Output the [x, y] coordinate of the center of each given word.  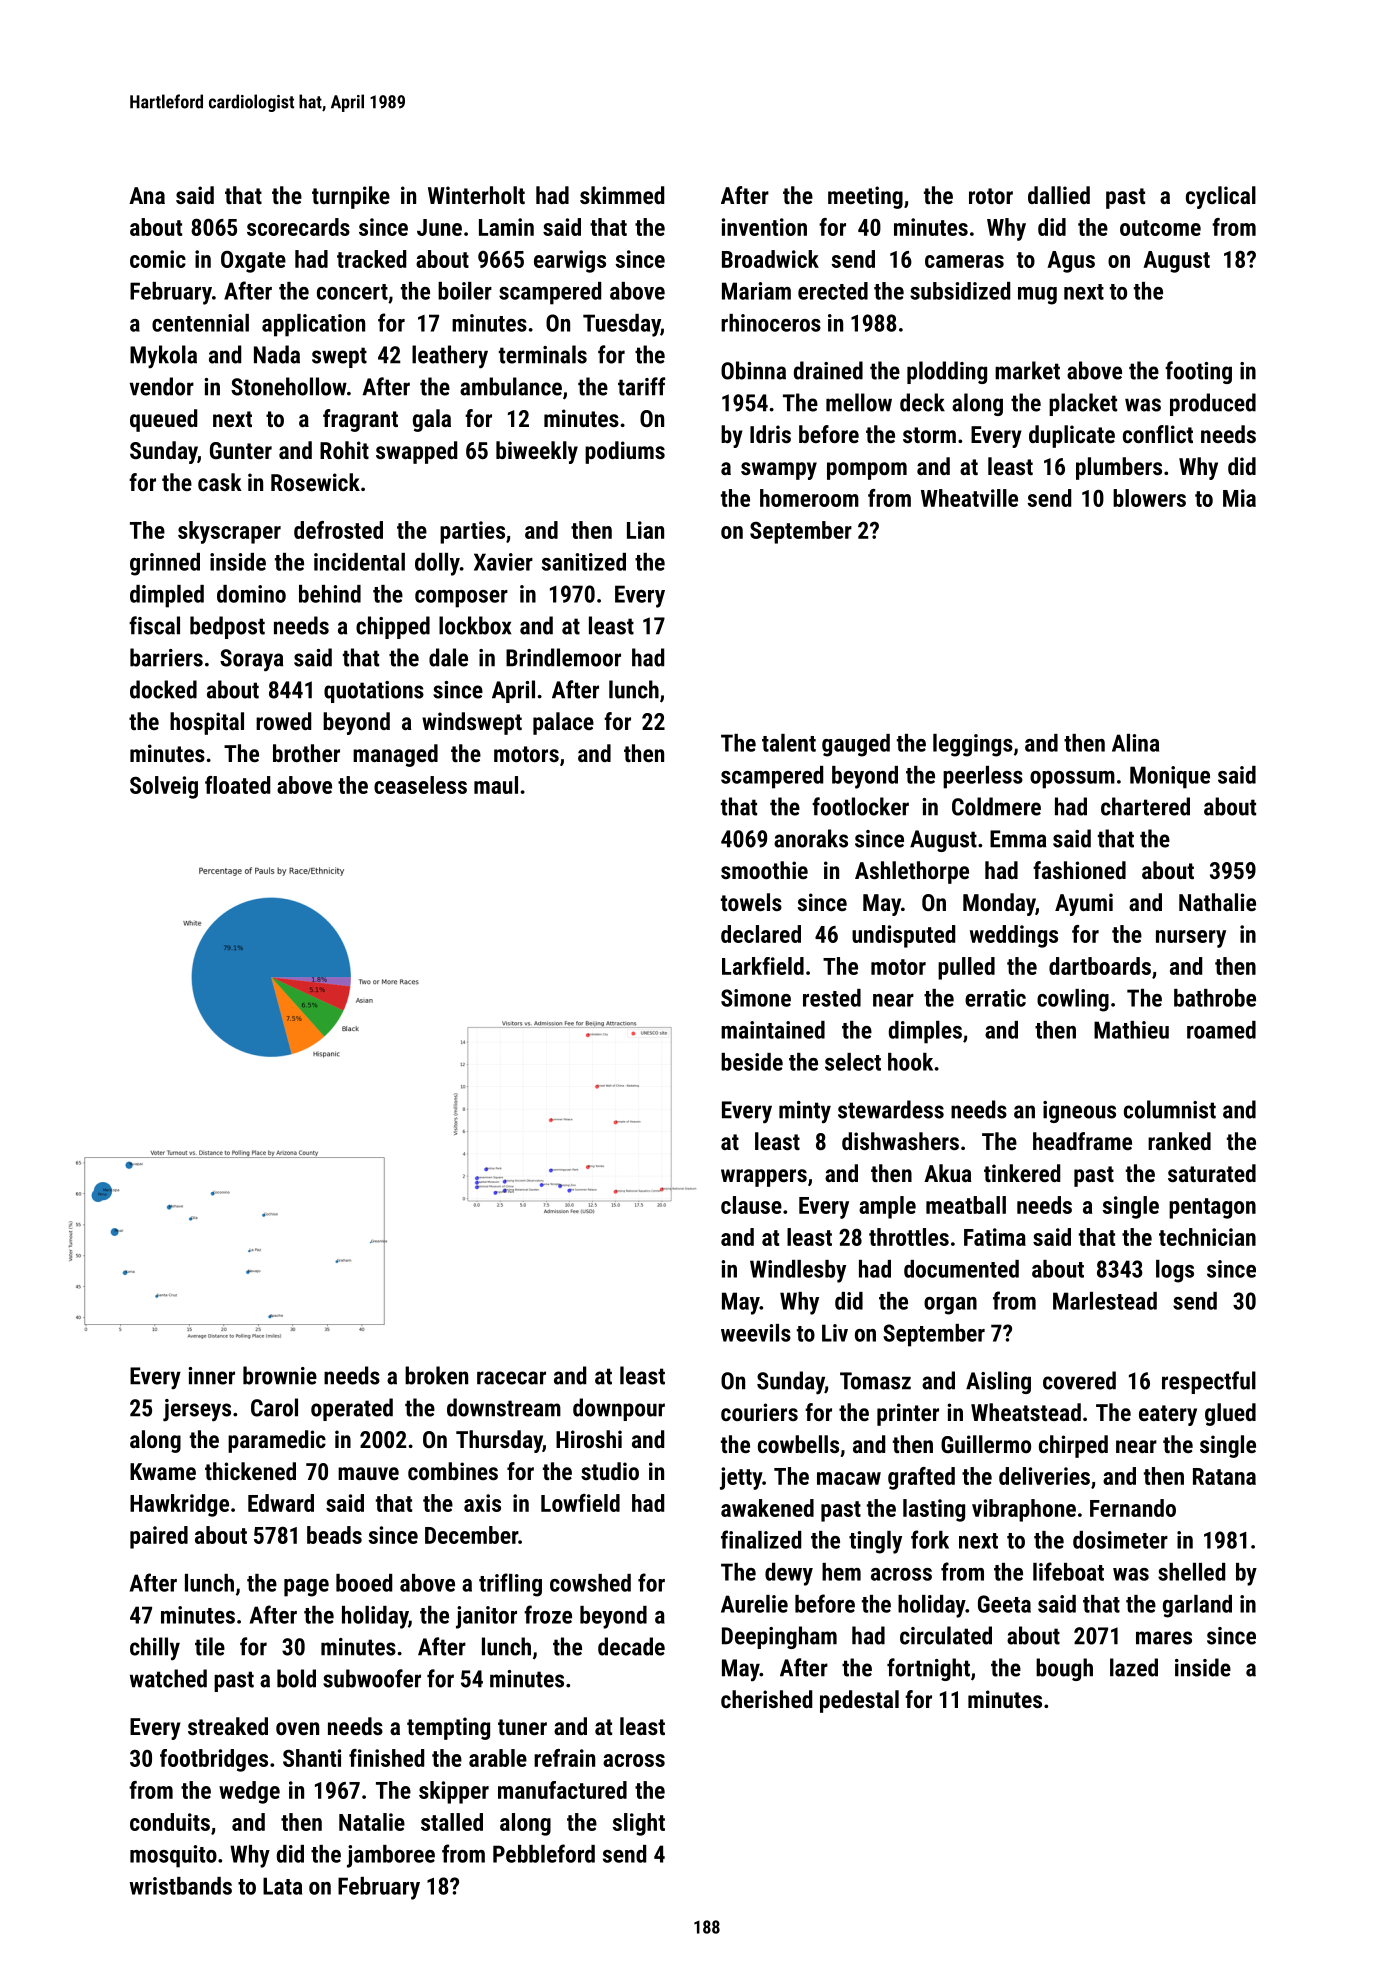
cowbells [798, 1444]
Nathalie [1217, 902]
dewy [789, 1574]
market [1027, 370]
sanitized [584, 562]
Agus [1071, 262]
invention [764, 227]
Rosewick [315, 482]
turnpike [351, 197]
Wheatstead [1026, 1412]
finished [386, 1758]
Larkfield [763, 966]
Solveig [164, 787]
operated [352, 1409]
